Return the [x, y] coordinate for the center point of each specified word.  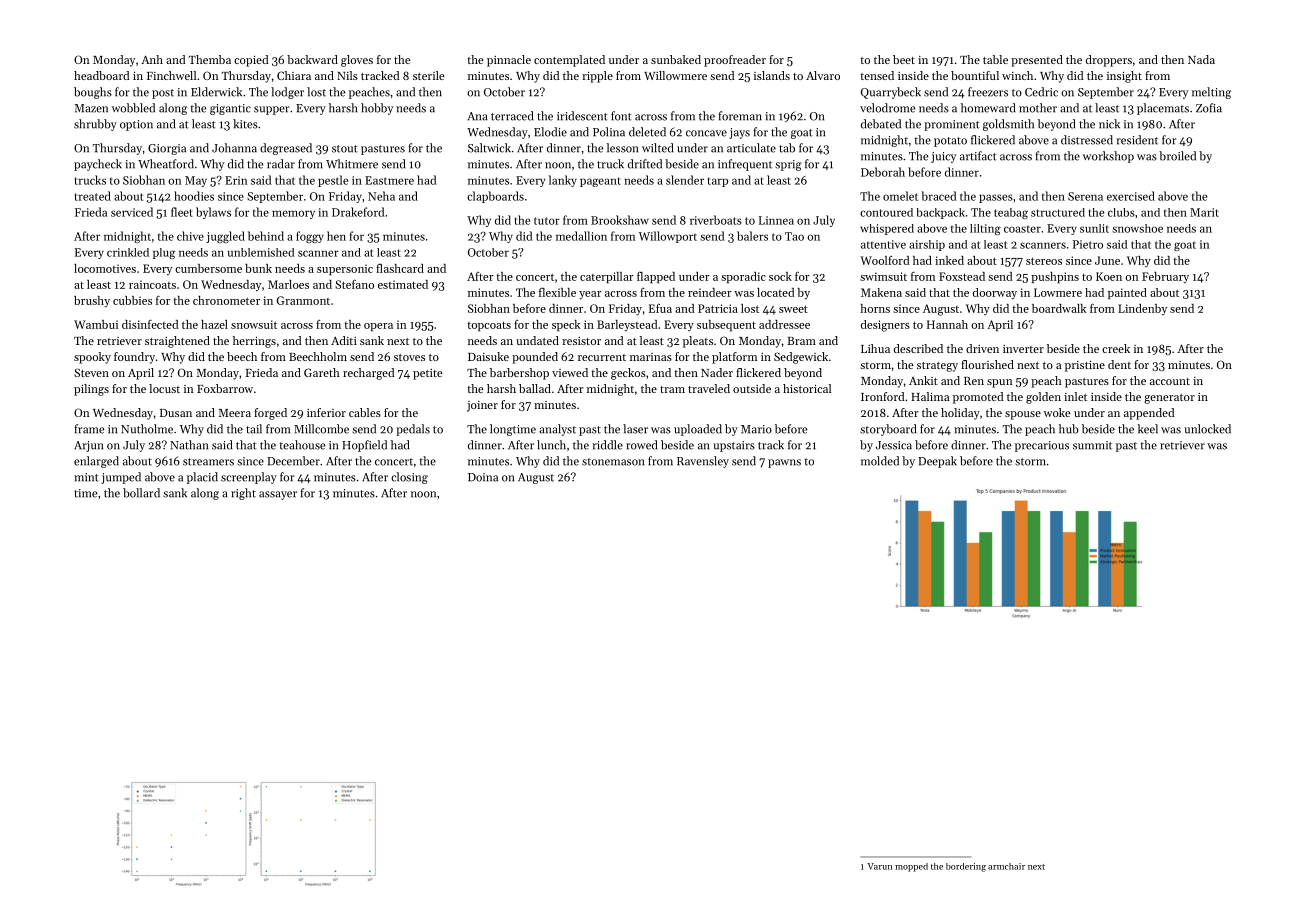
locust [164, 388]
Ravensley [703, 462]
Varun [879, 866]
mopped [911, 867]
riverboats [716, 220]
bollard [141, 493]
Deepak [937, 462]
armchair [1006, 866]
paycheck [98, 165]
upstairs [734, 446]
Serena [1085, 196]
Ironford [883, 396]
